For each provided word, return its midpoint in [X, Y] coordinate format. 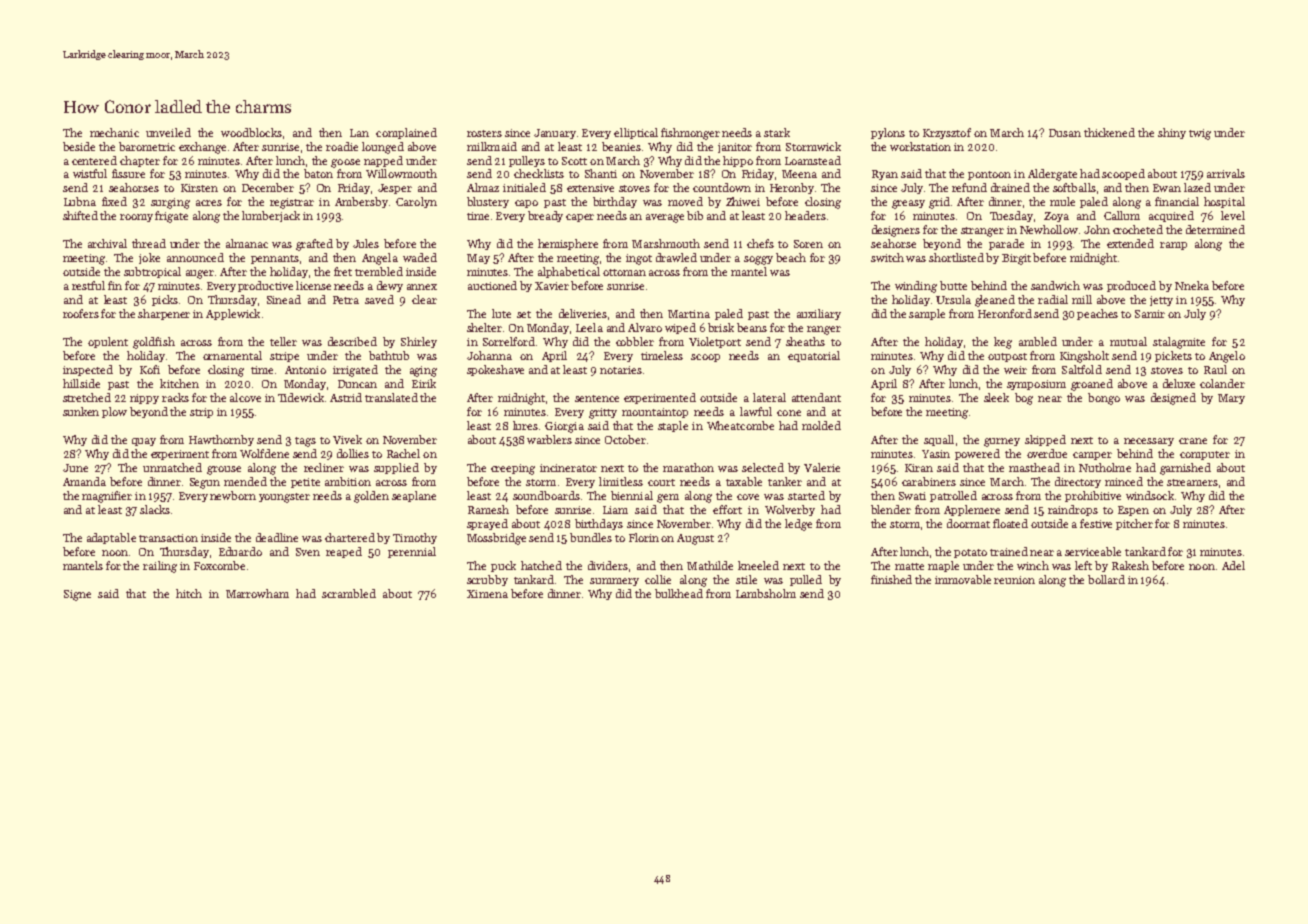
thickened [1109, 132]
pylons [888, 133]
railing [160, 567]
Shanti [601, 173]
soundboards [546, 495]
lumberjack [271, 216]
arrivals [1226, 173]
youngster [284, 498]
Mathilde [710, 565]
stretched [87, 397]
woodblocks [251, 132]
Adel [1233, 565]
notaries [621, 370]
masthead [1034, 467]
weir [1015, 370]
